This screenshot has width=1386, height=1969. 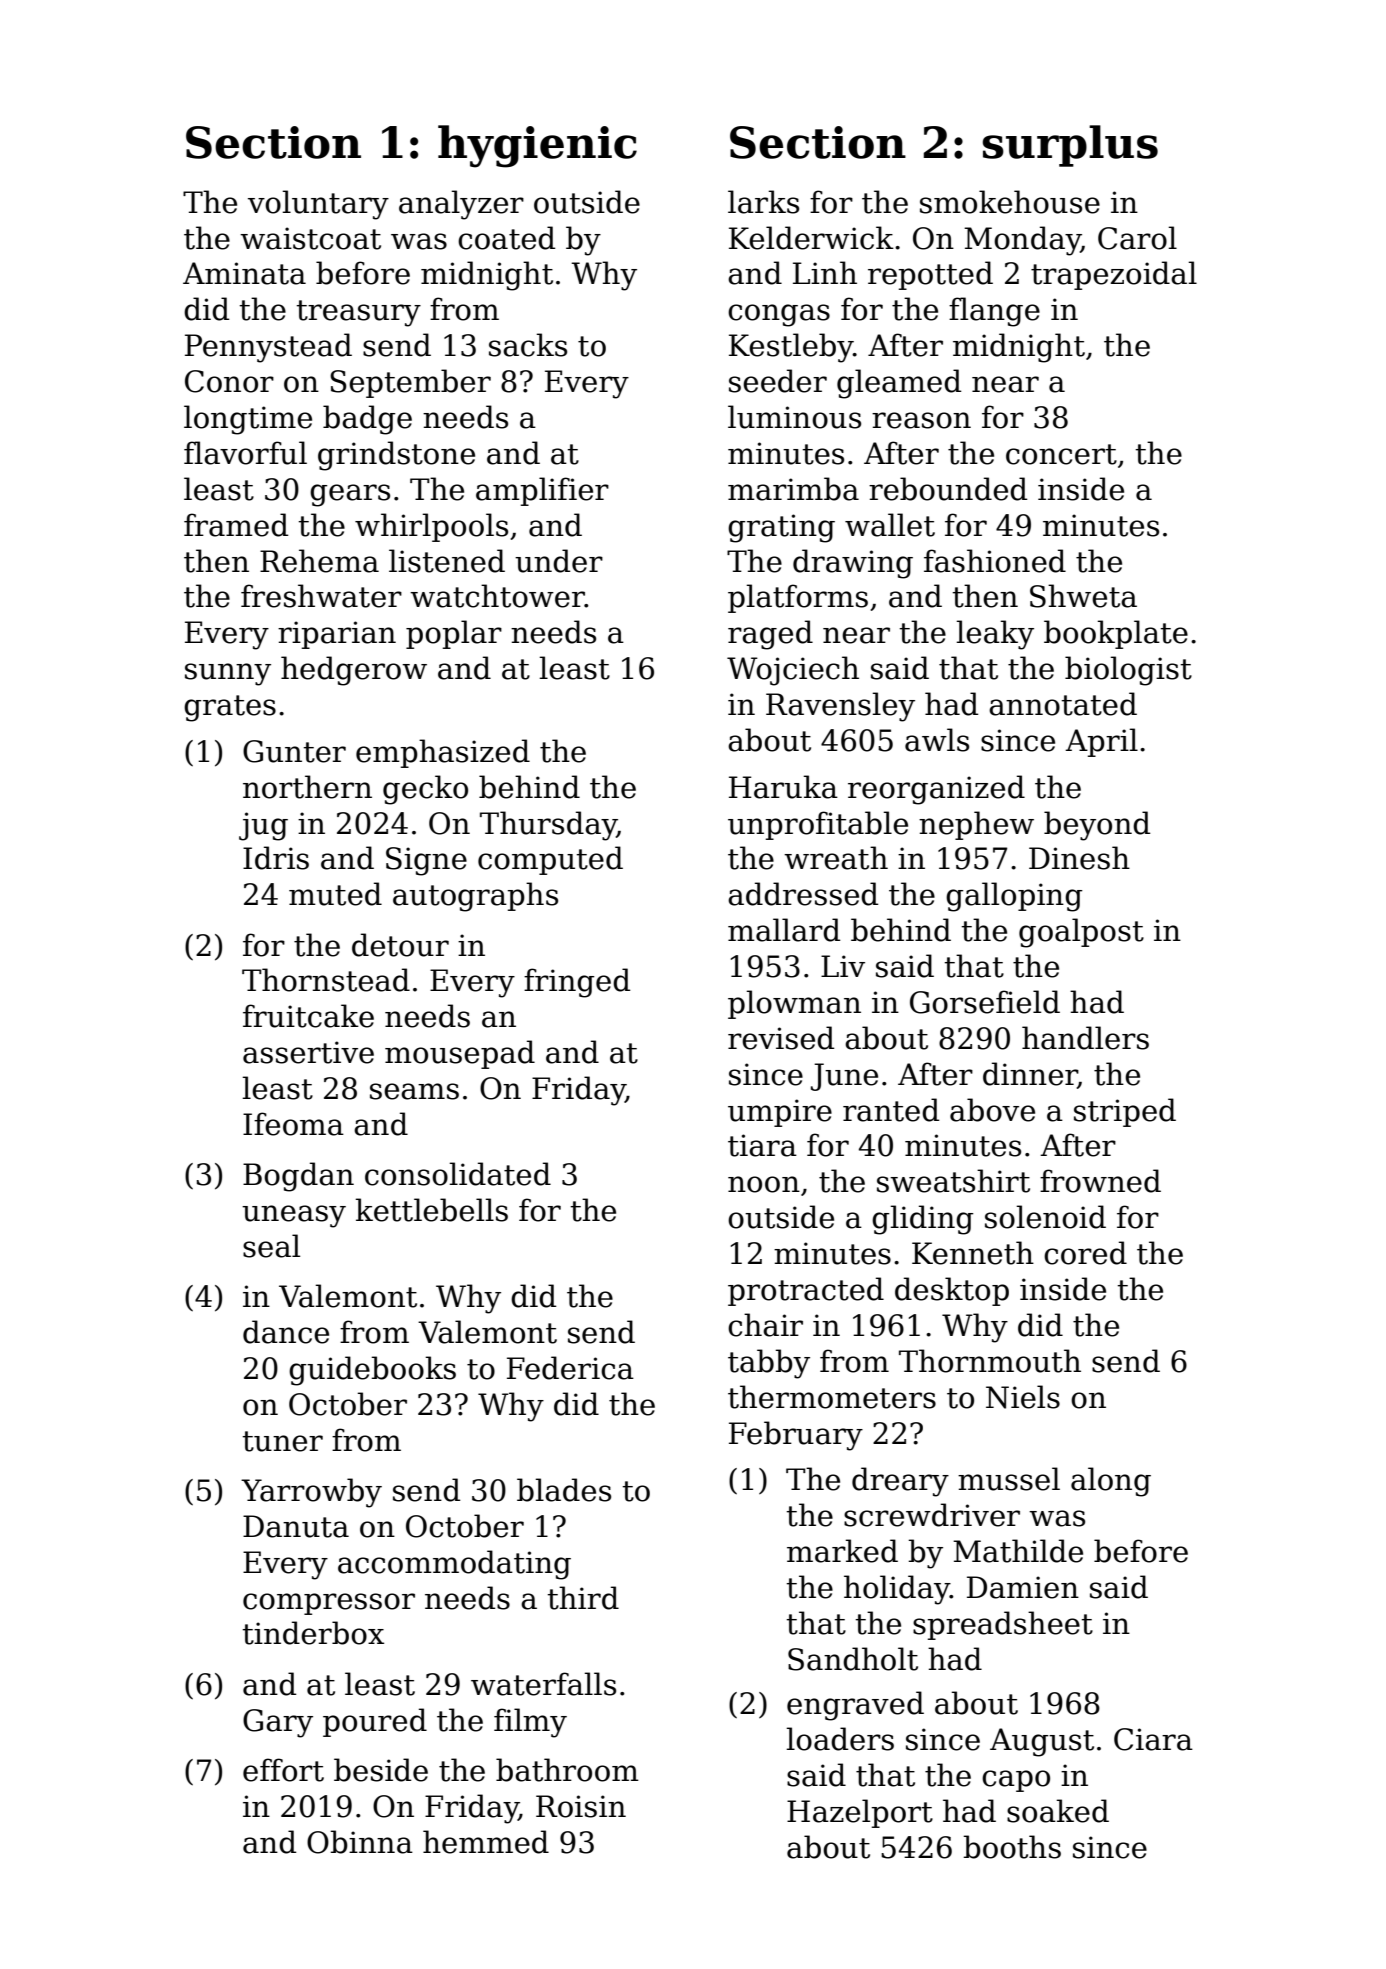 I want to click on Roisin, so click(x=581, y=1806).
